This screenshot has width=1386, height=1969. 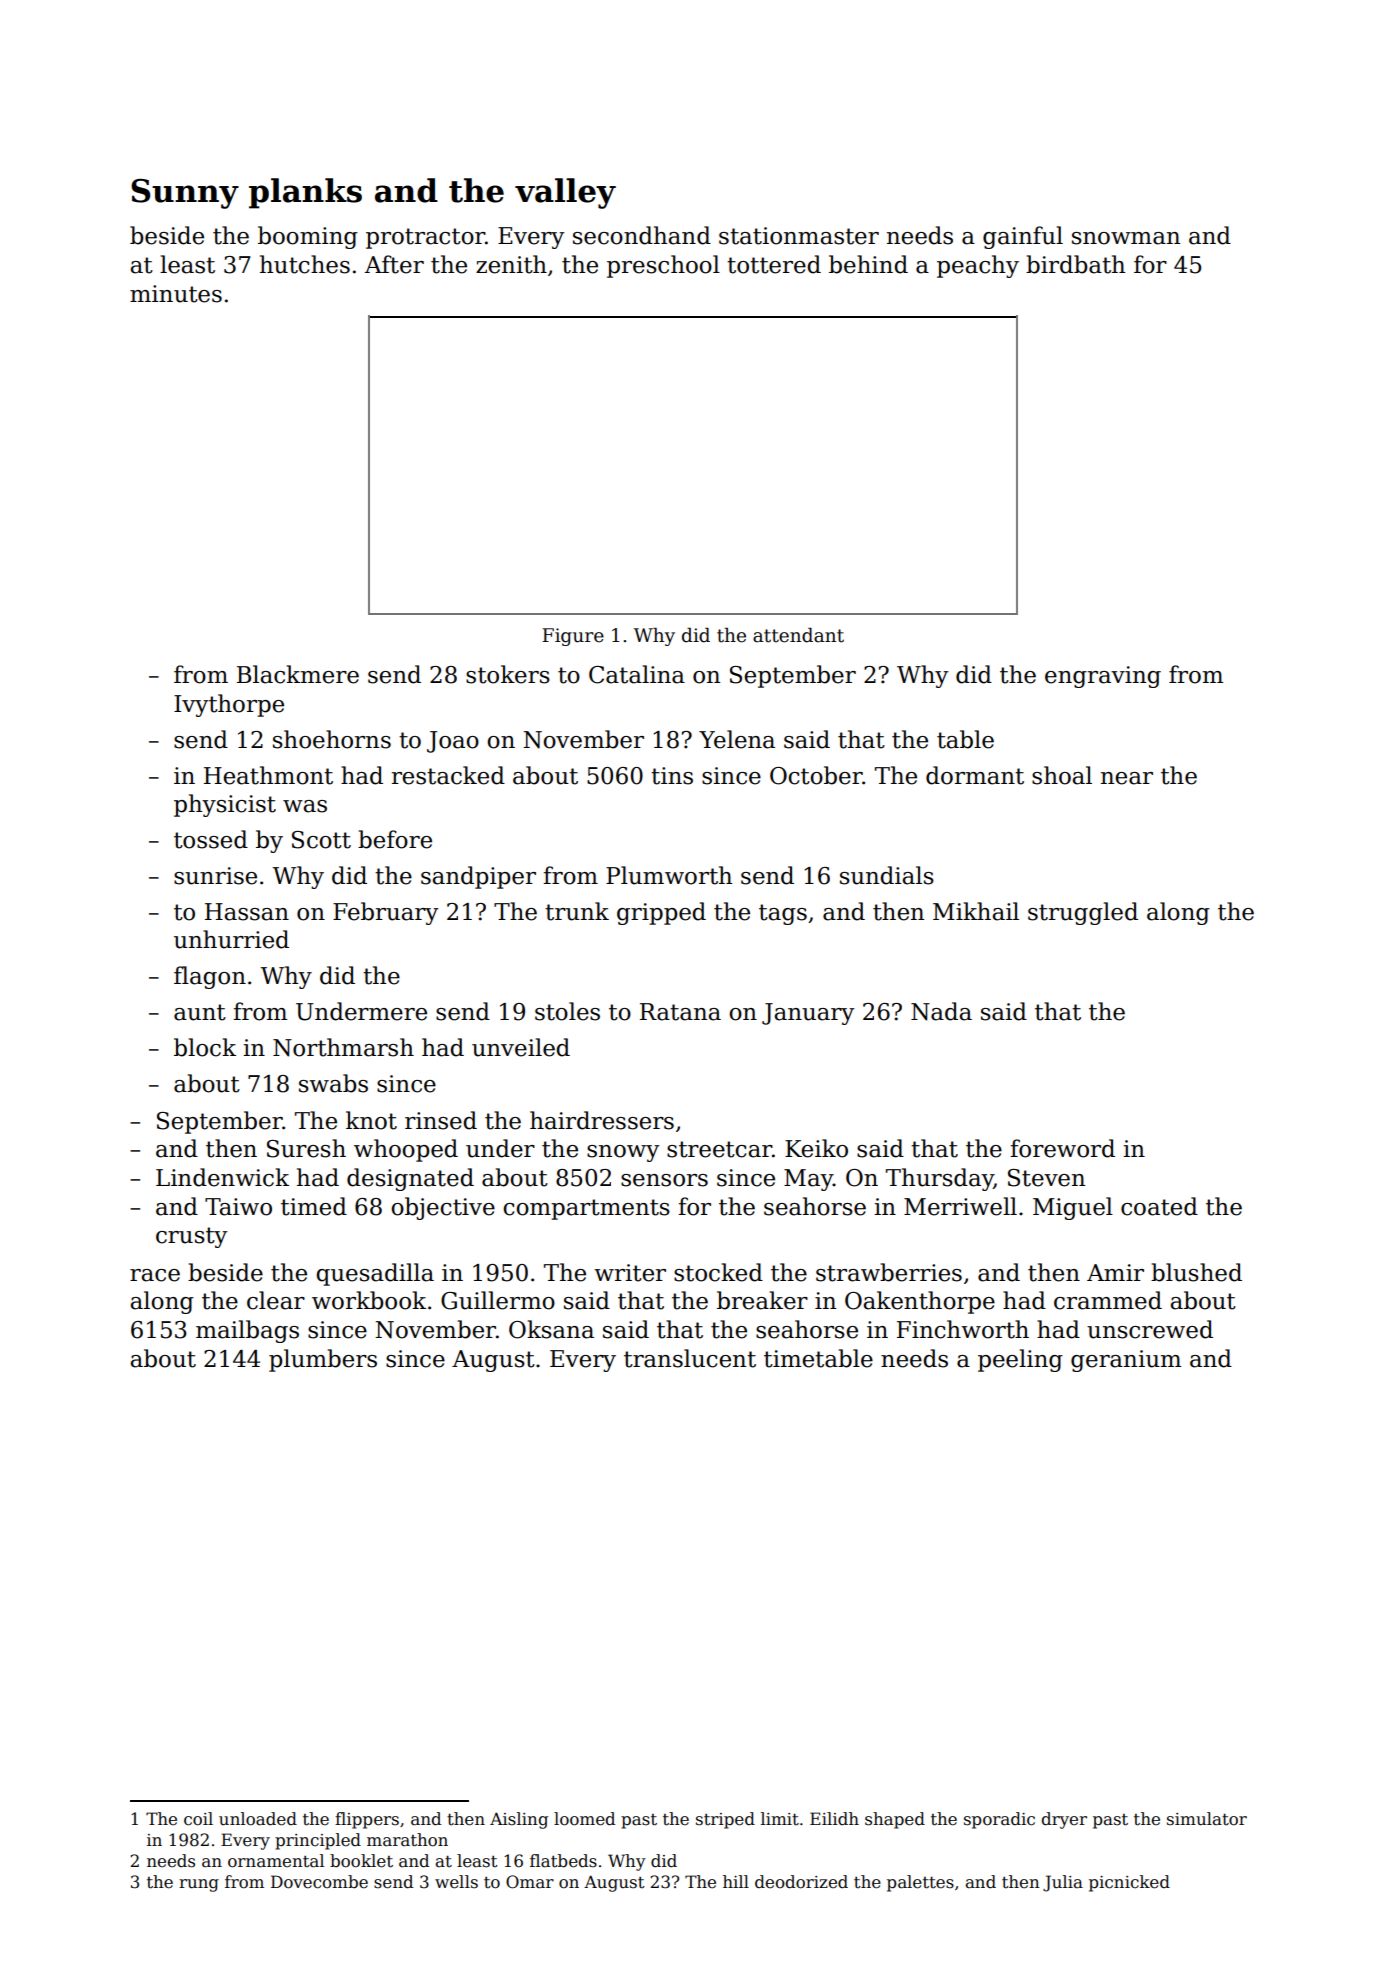 What do you see at coordinates (1103, 677) in the screenshot?
I see `engraving` at bounding box center [1103, 677].
